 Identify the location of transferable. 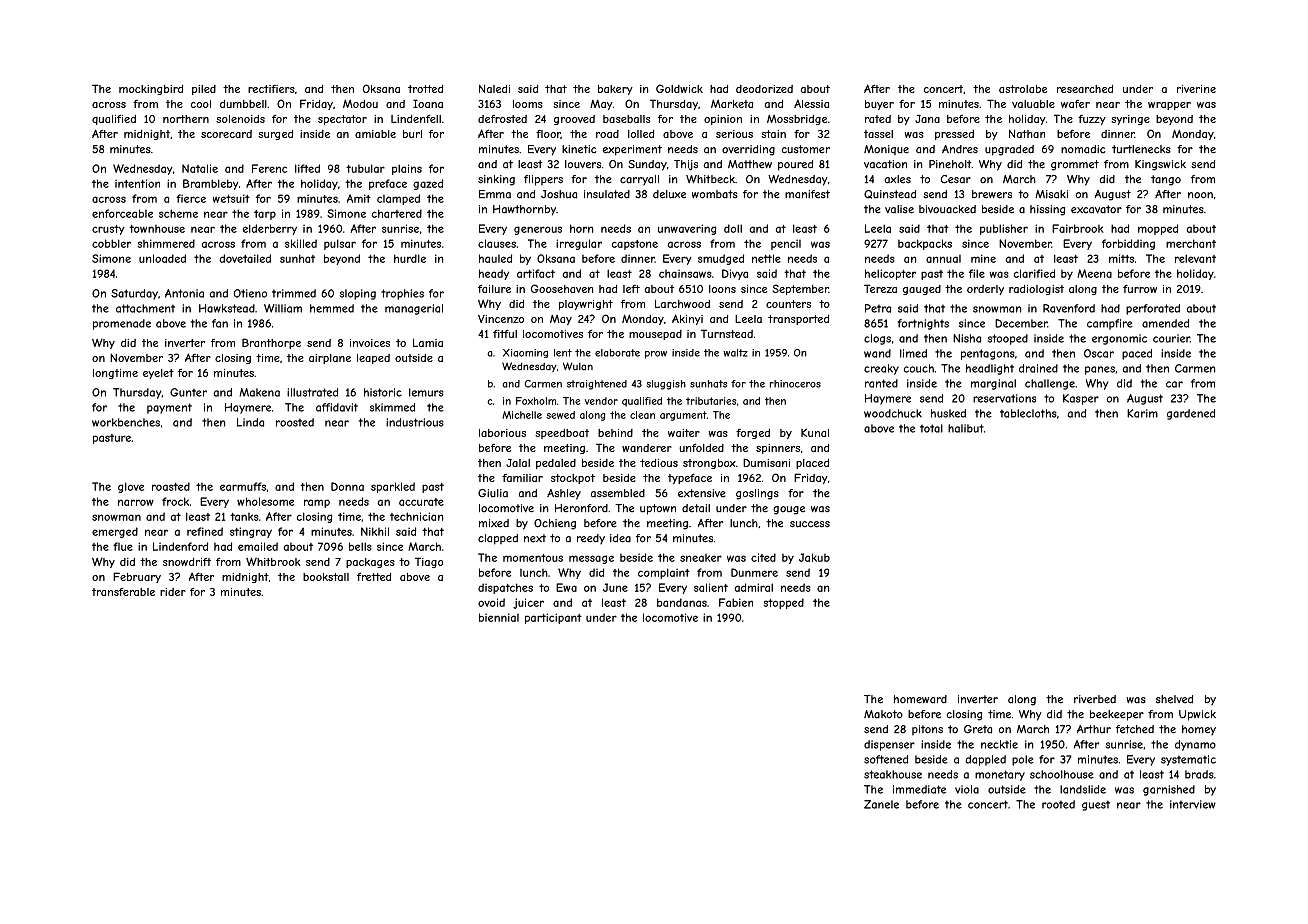
(123, 592).
